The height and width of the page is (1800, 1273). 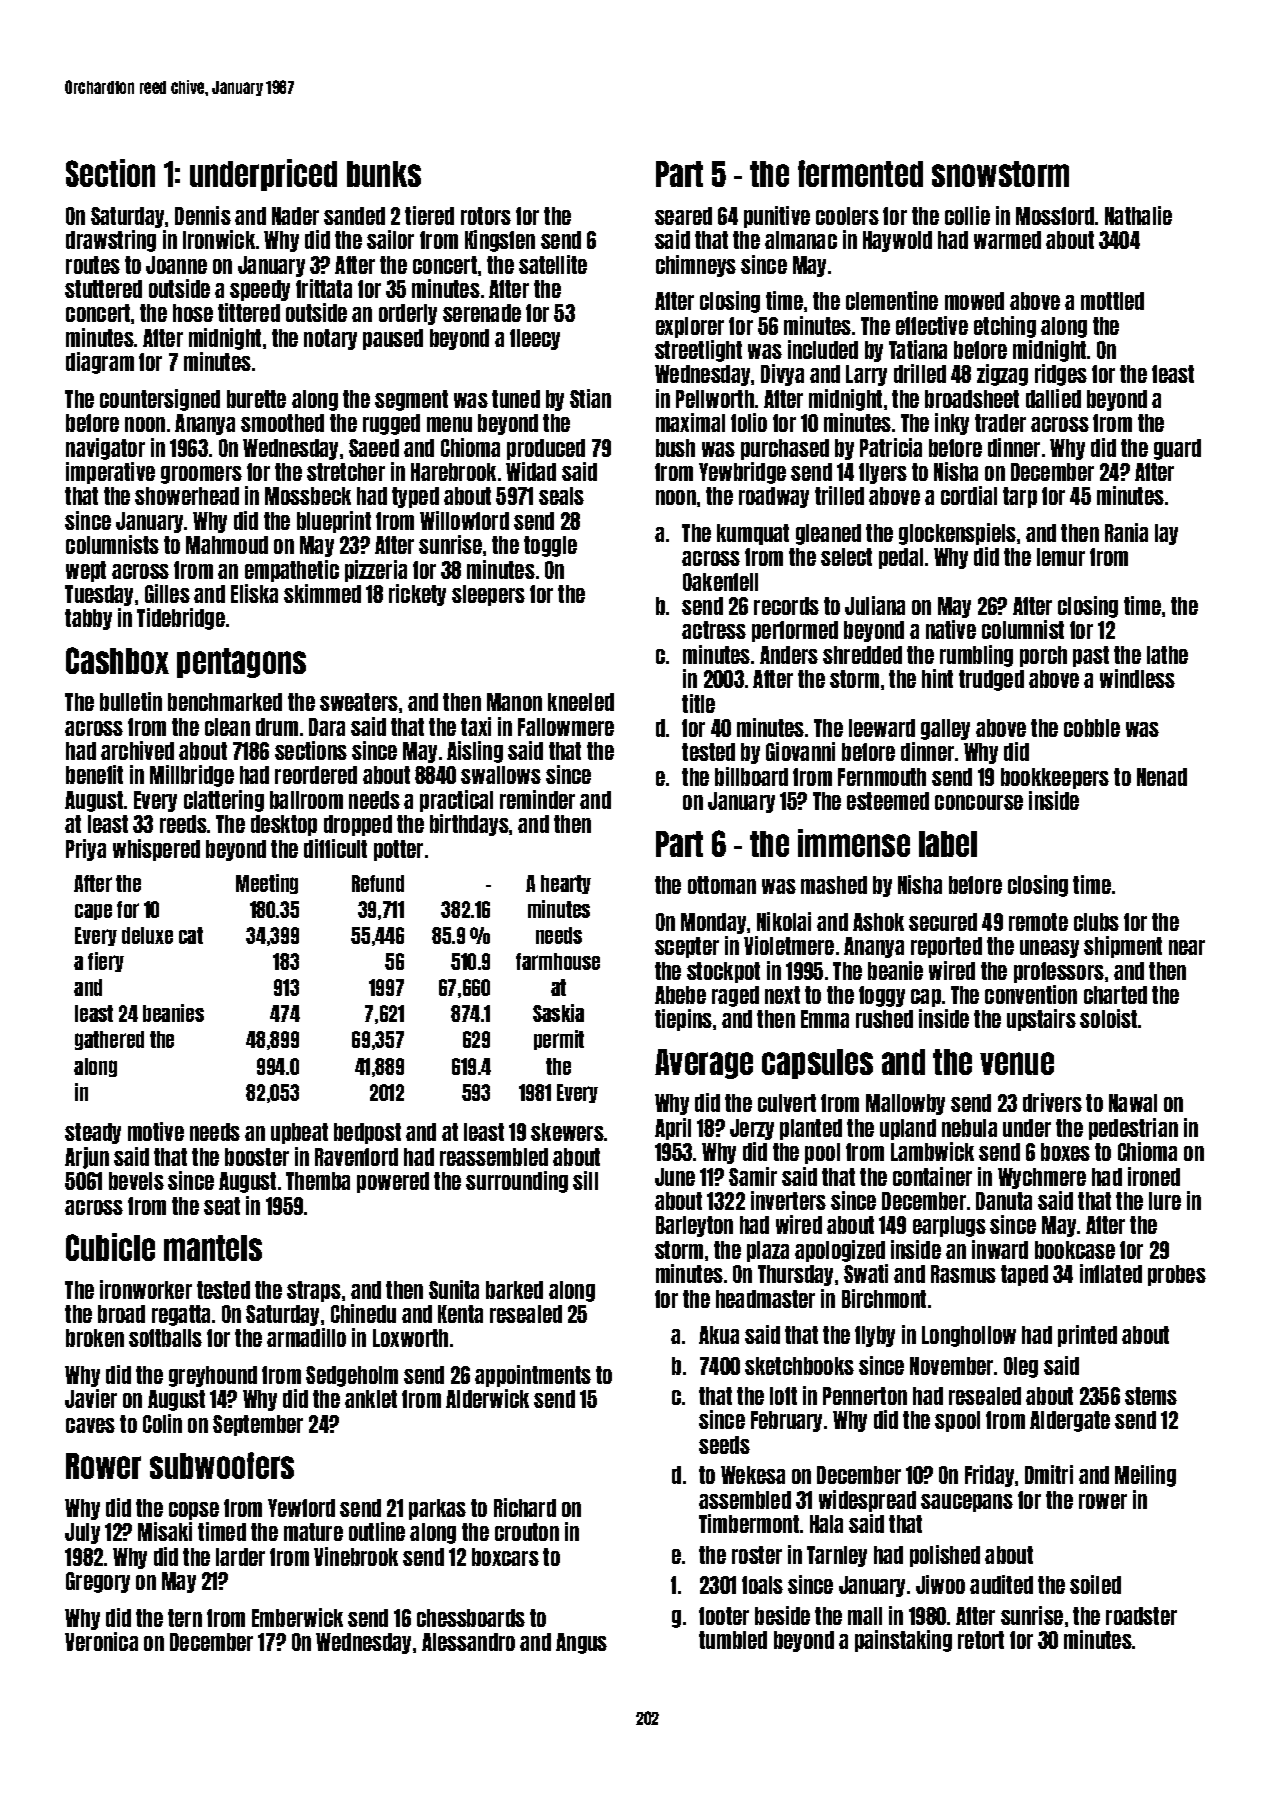 What do you see at coordinates (335, 848) in the page?
I see `difficult` at bounding box center [335, 848].
